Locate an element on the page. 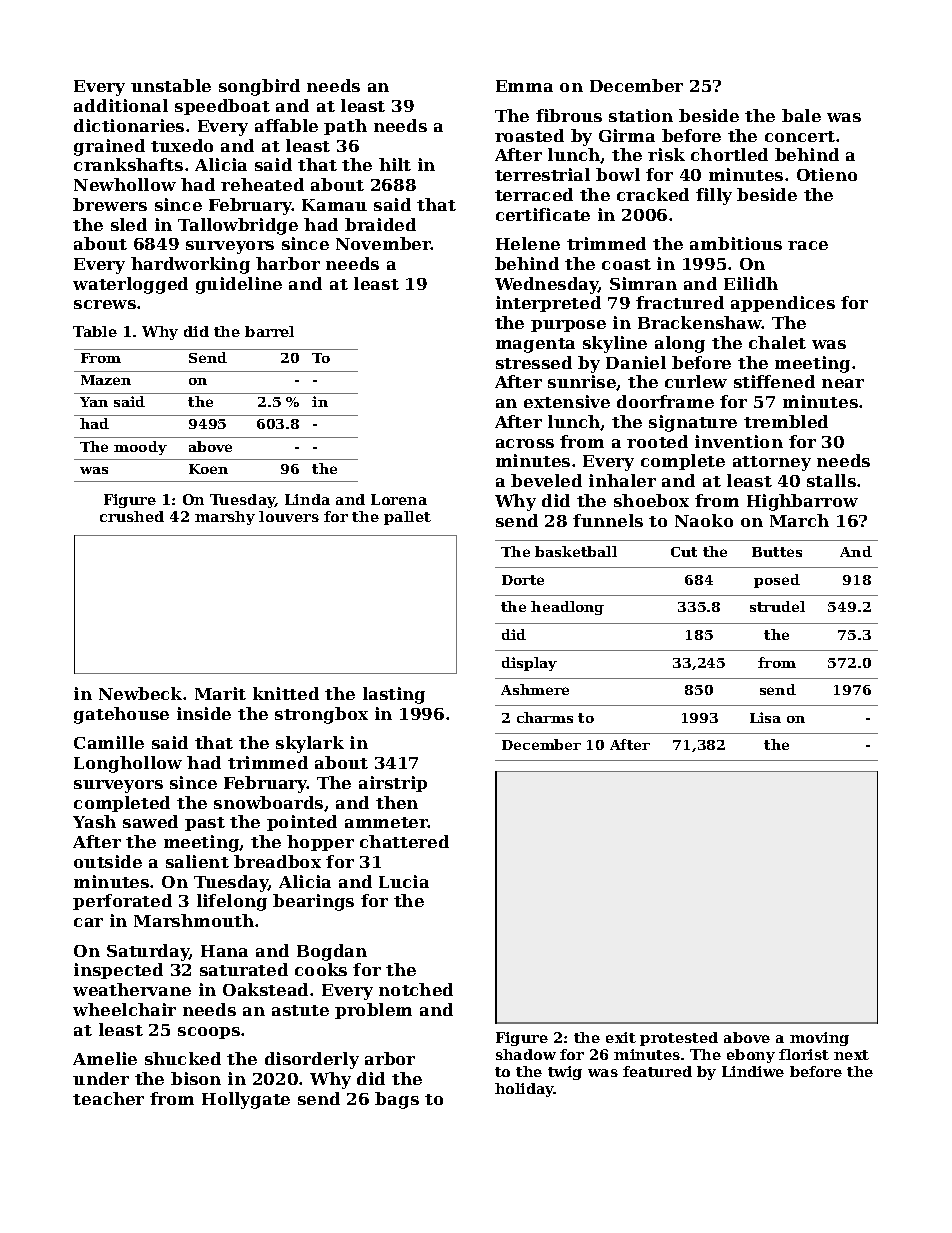  posed is located at coordinates (777, 581).
